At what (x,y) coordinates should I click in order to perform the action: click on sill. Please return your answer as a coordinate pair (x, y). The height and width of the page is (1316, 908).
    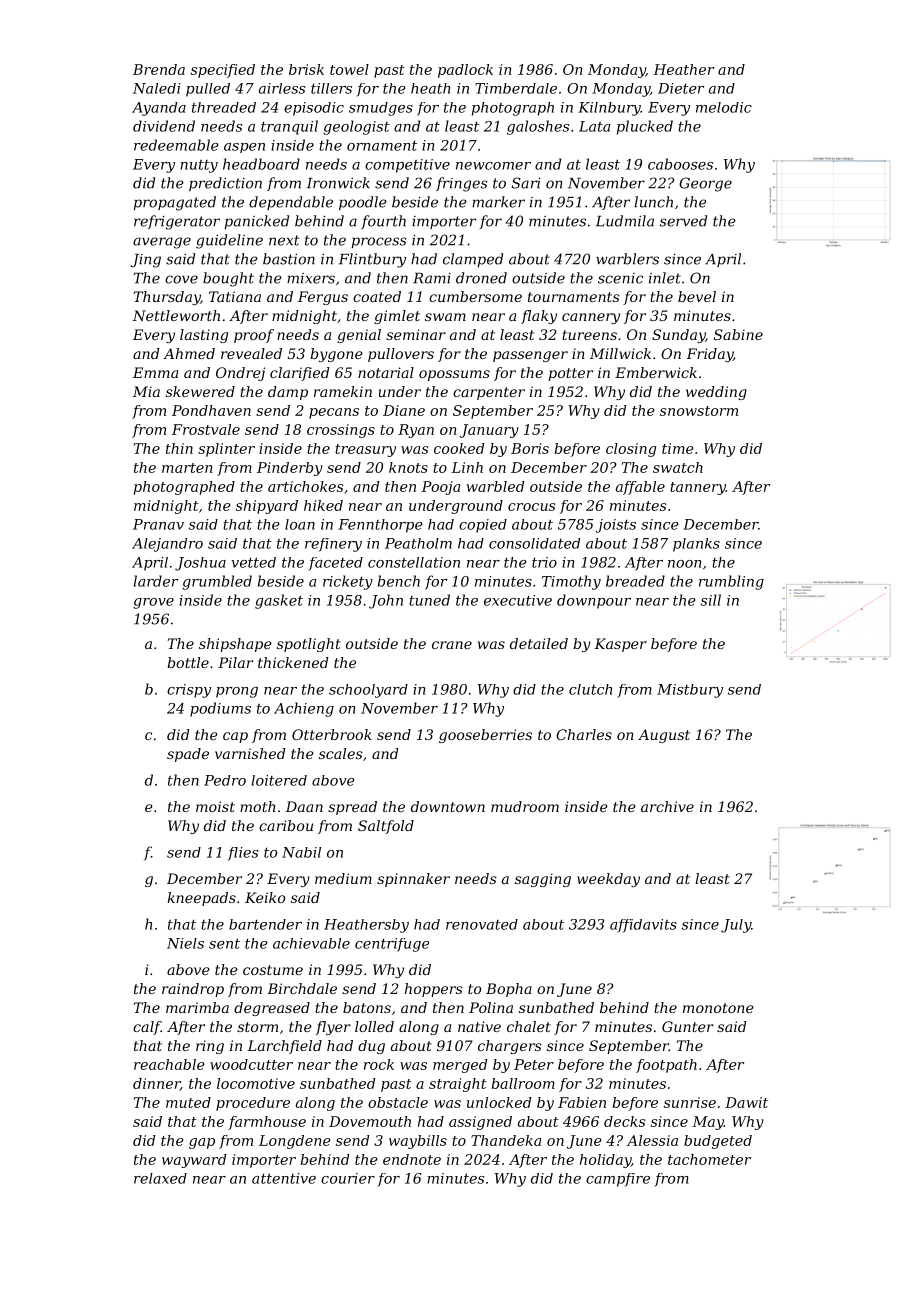
    Looking at the image, I should click on (711, 600).
